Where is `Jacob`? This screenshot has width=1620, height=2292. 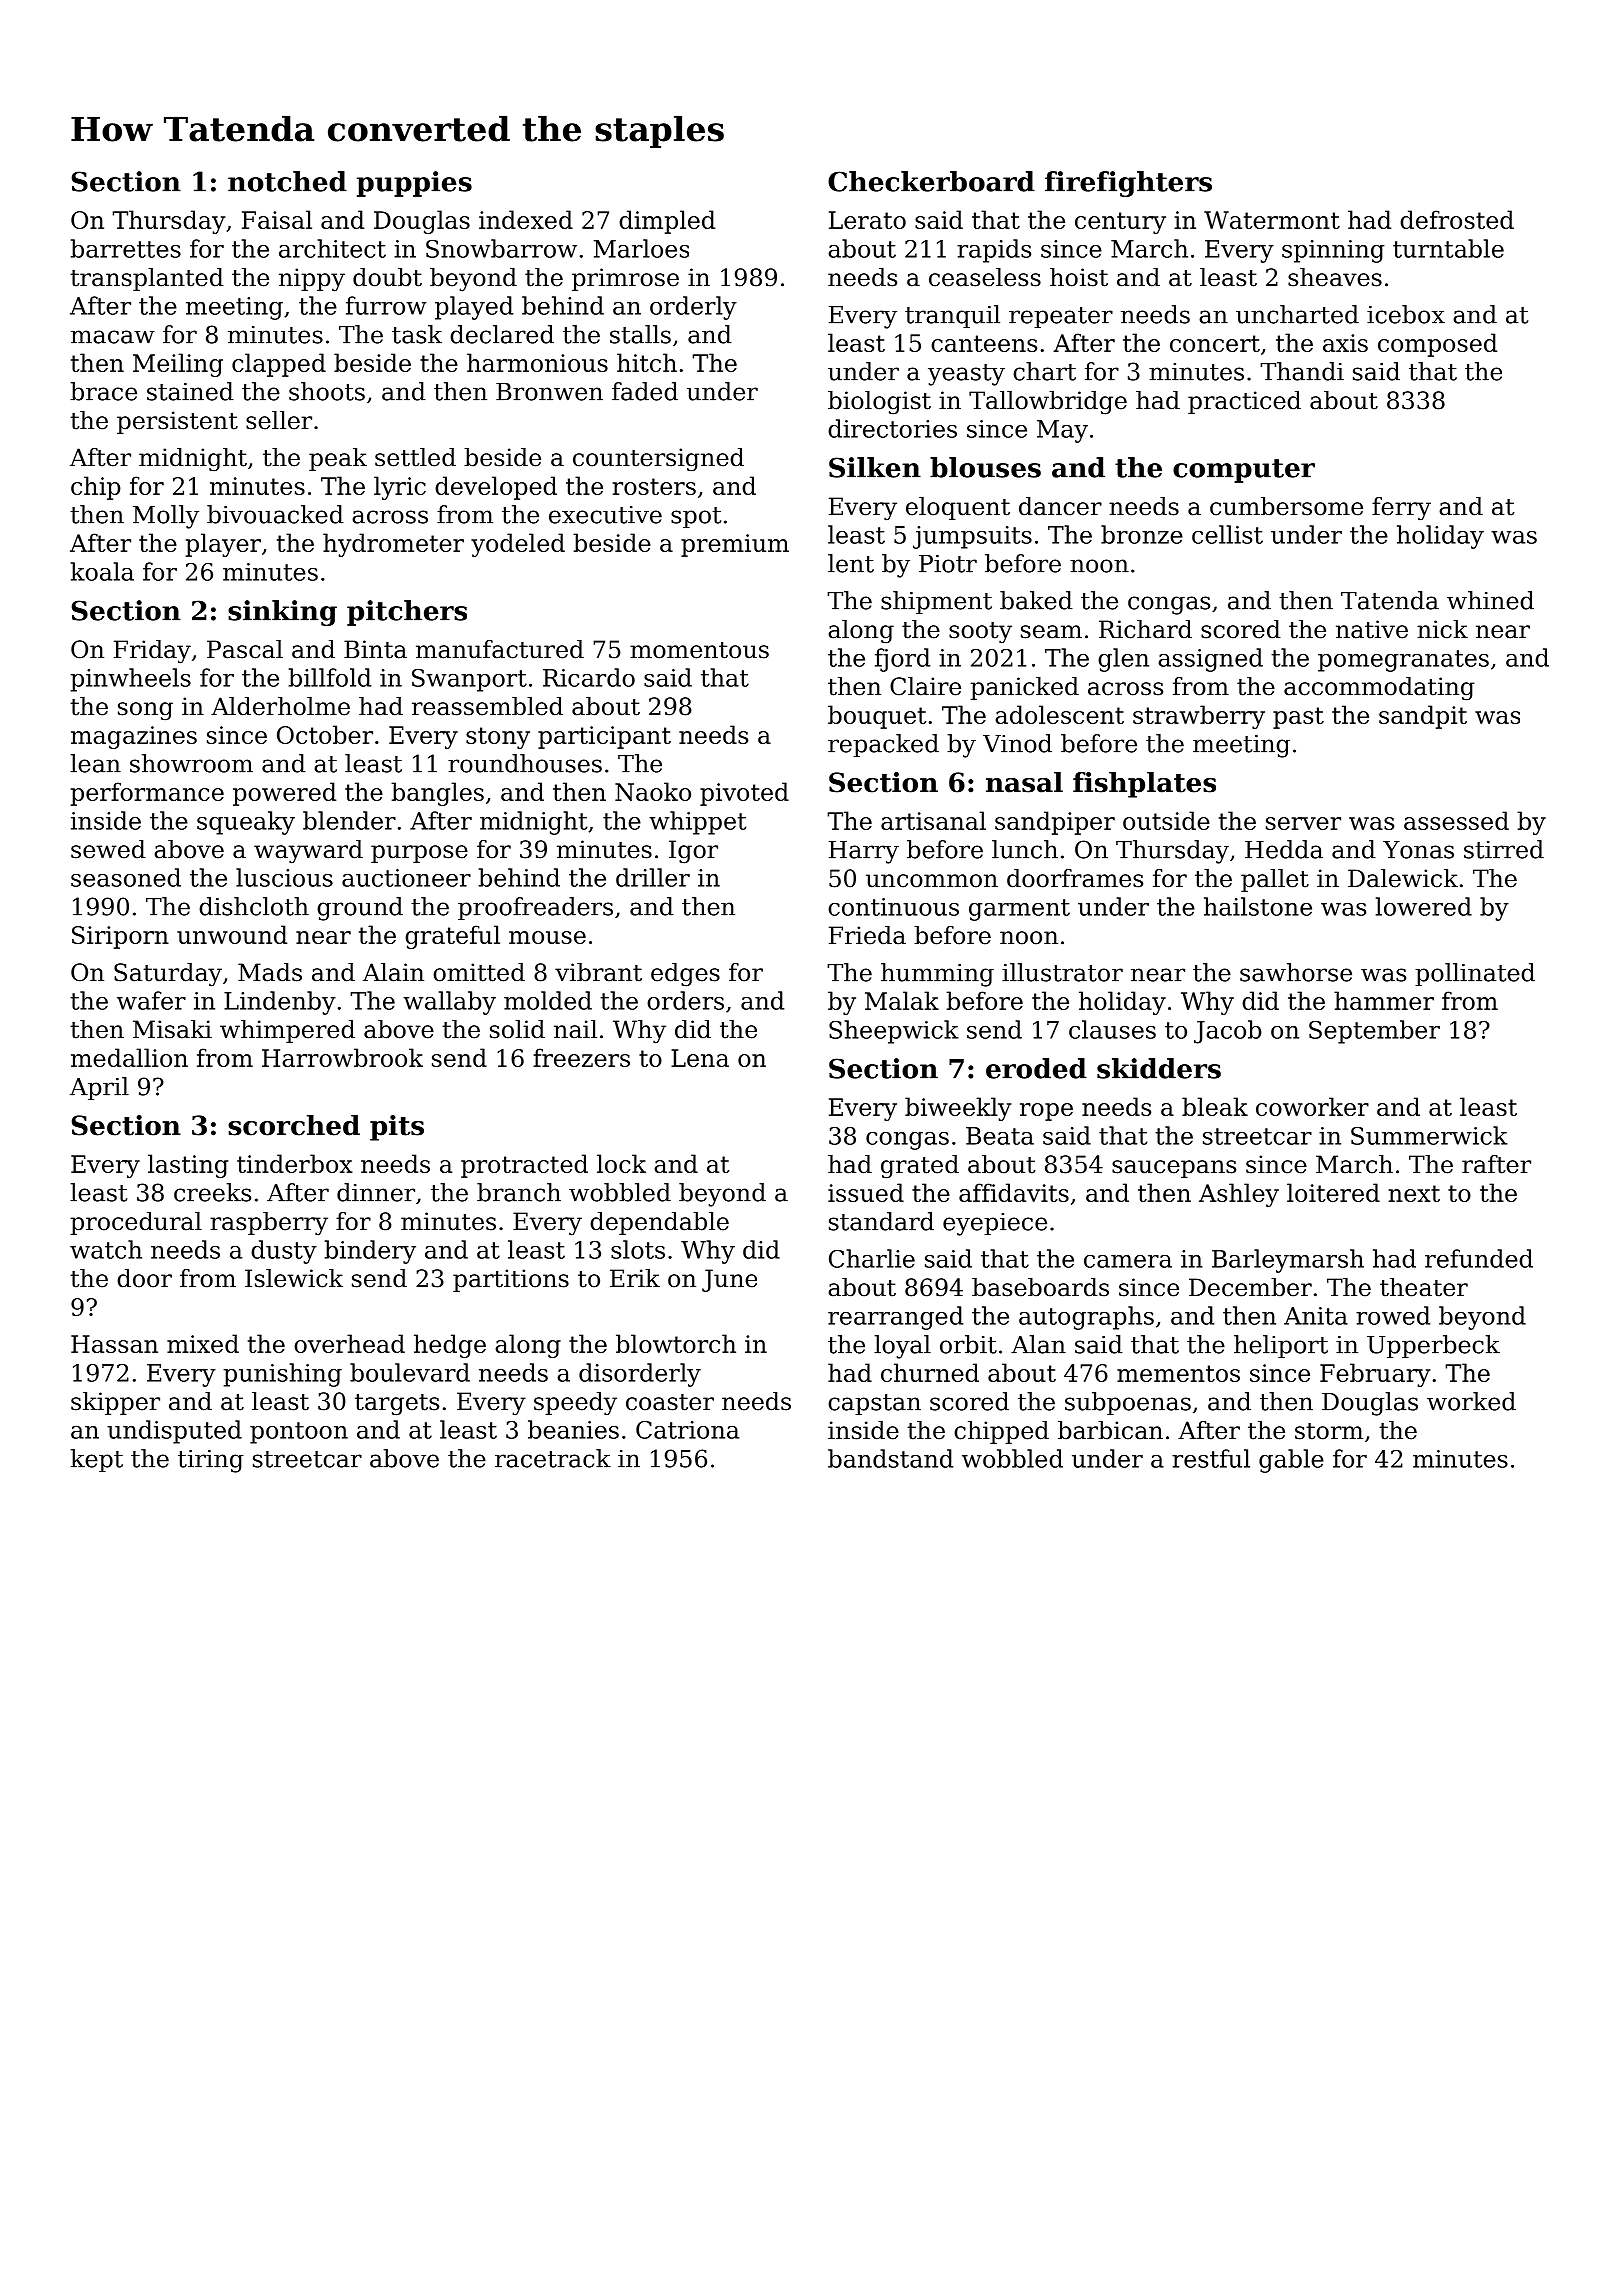 Jacob is located at coordinates (1228, 1032).
